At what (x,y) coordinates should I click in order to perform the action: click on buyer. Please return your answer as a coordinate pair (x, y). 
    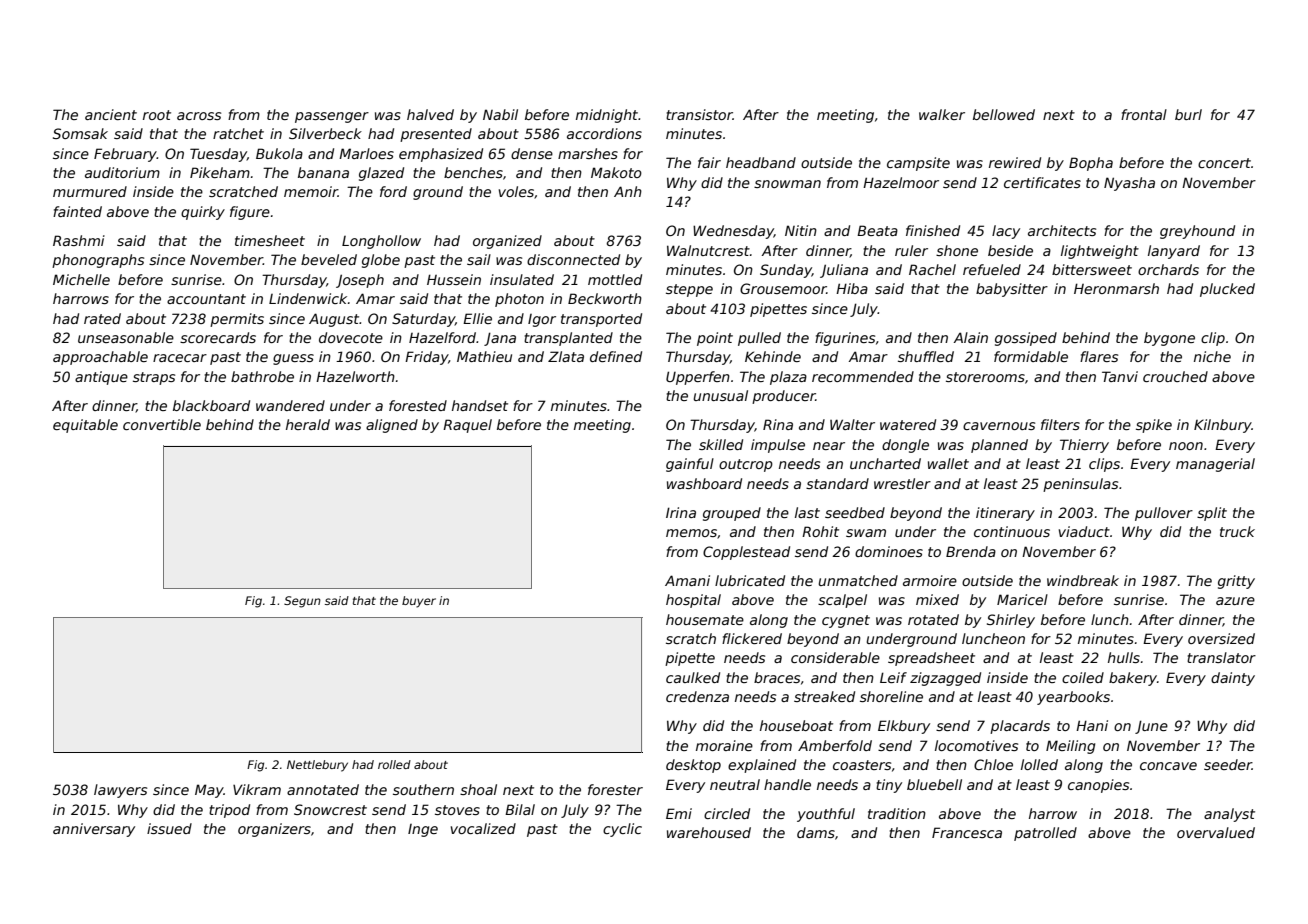
    Looking at the image, I should click on (419, 602).
